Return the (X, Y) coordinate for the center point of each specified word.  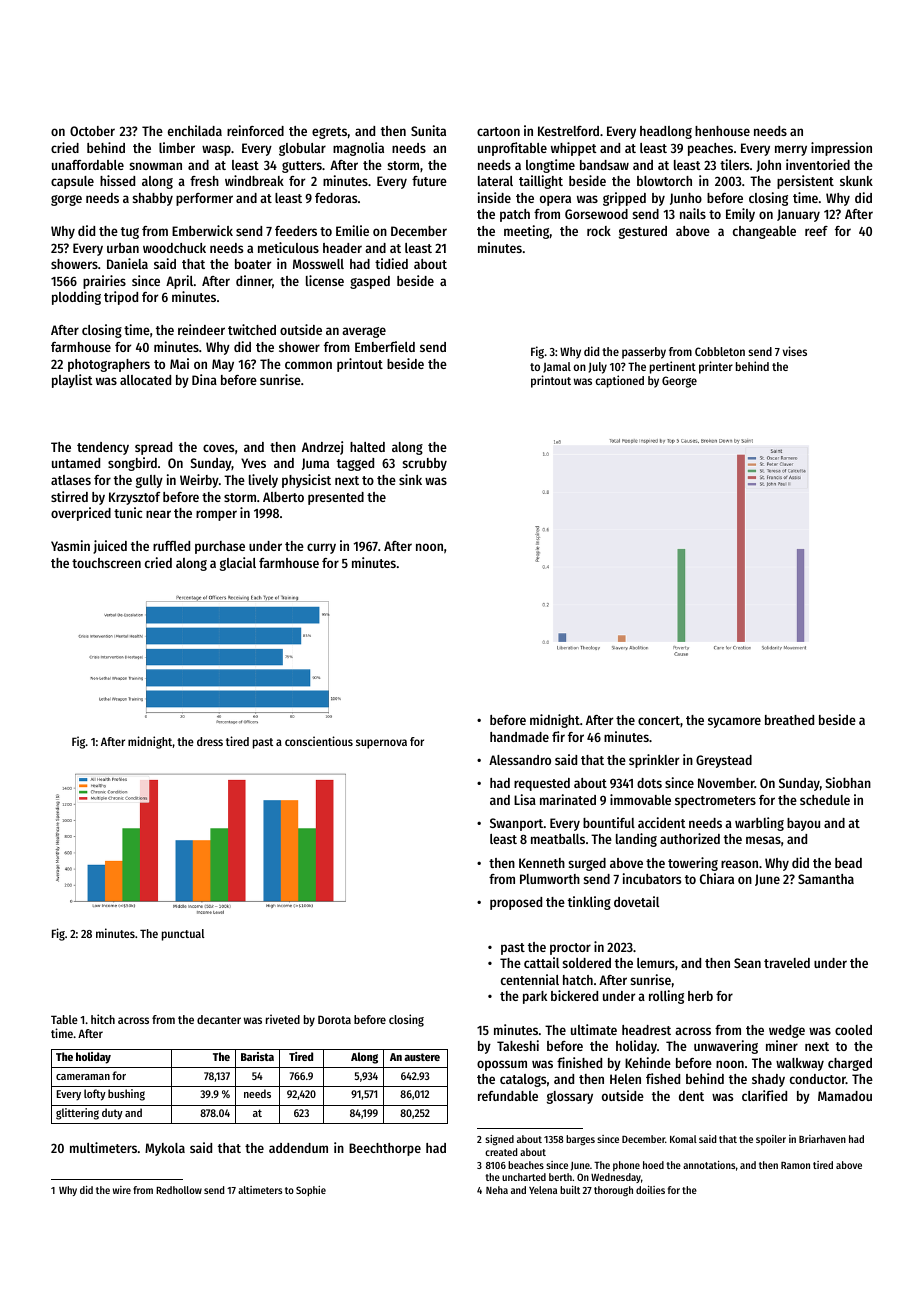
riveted (283, 1019)
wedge (787, 1031)
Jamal (557, 367)
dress (210, 741)
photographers (109, 365)
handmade (519, 737)
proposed (516, 903)
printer (716, 367)
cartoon (498, 131)
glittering (77, 1114)
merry (791, 150)
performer (204, 199)
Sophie (311, 1191)
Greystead (724, 761)
